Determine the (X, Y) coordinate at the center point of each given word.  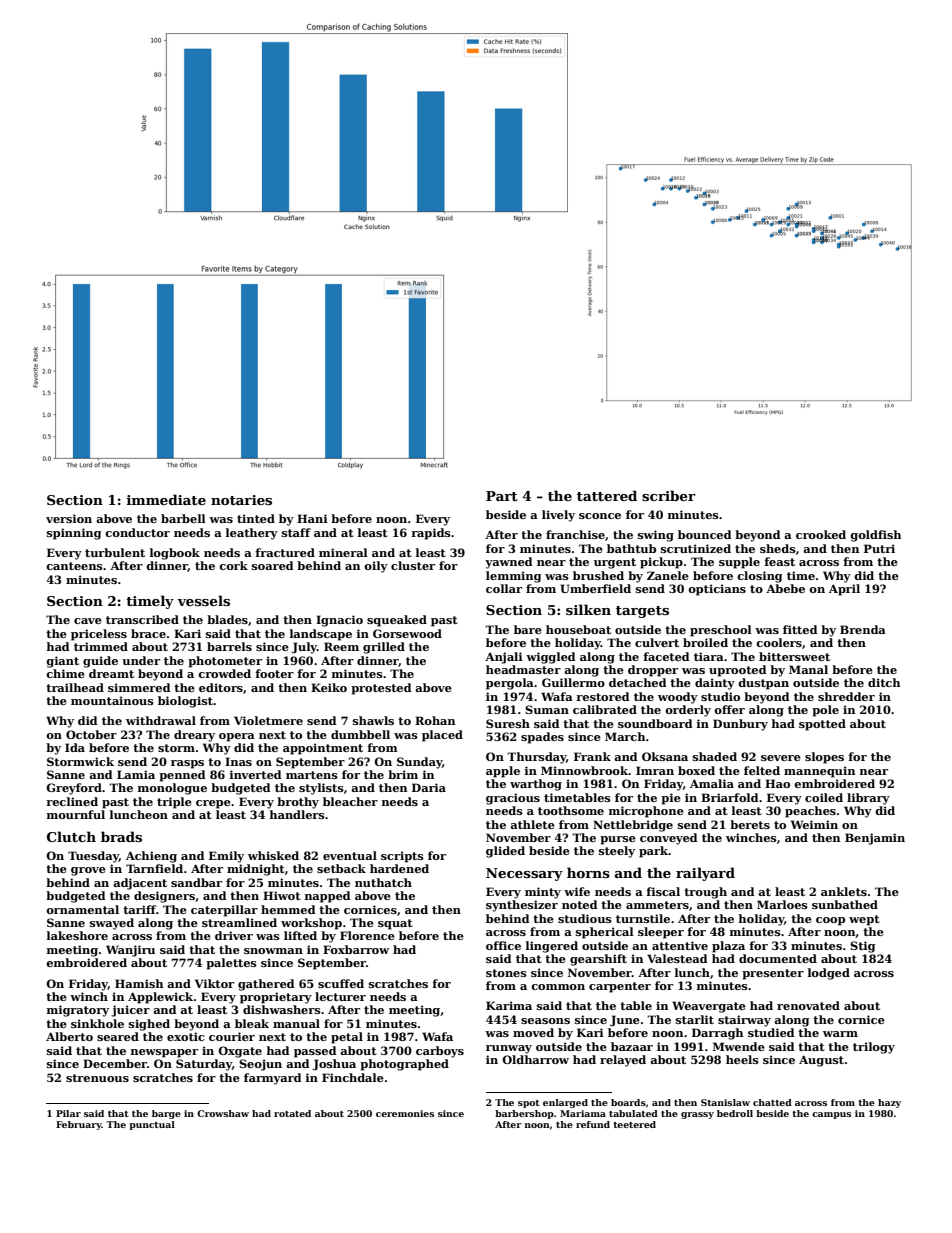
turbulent (115, 552)
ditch (884, 682)
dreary (194, 736)
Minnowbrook (584, 770)
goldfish (875, 536)
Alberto (69, 1036)
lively (558, 516)
